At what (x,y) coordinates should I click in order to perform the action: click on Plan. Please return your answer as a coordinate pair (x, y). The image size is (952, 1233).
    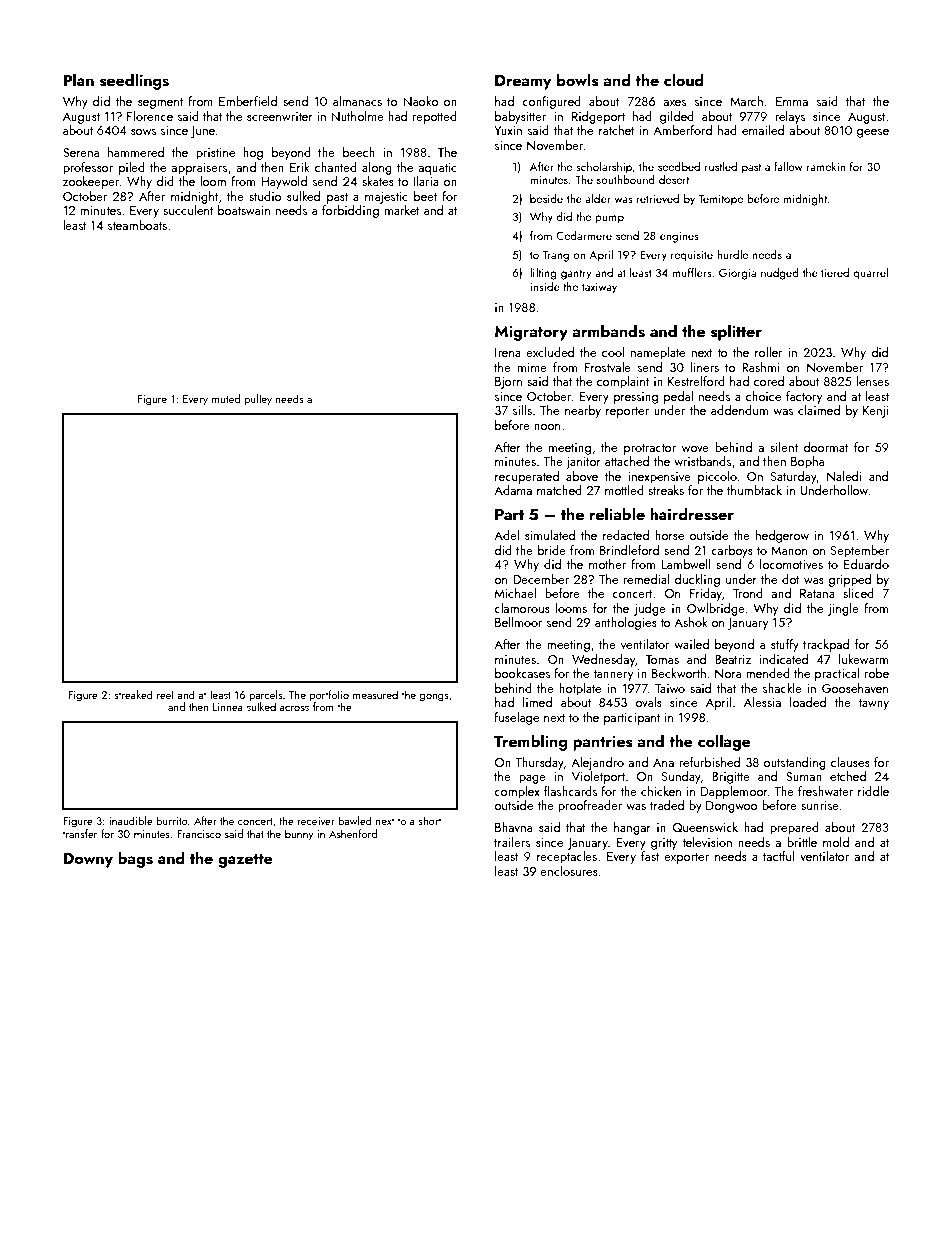
    Looking at the image, I should click on (78, 79).
